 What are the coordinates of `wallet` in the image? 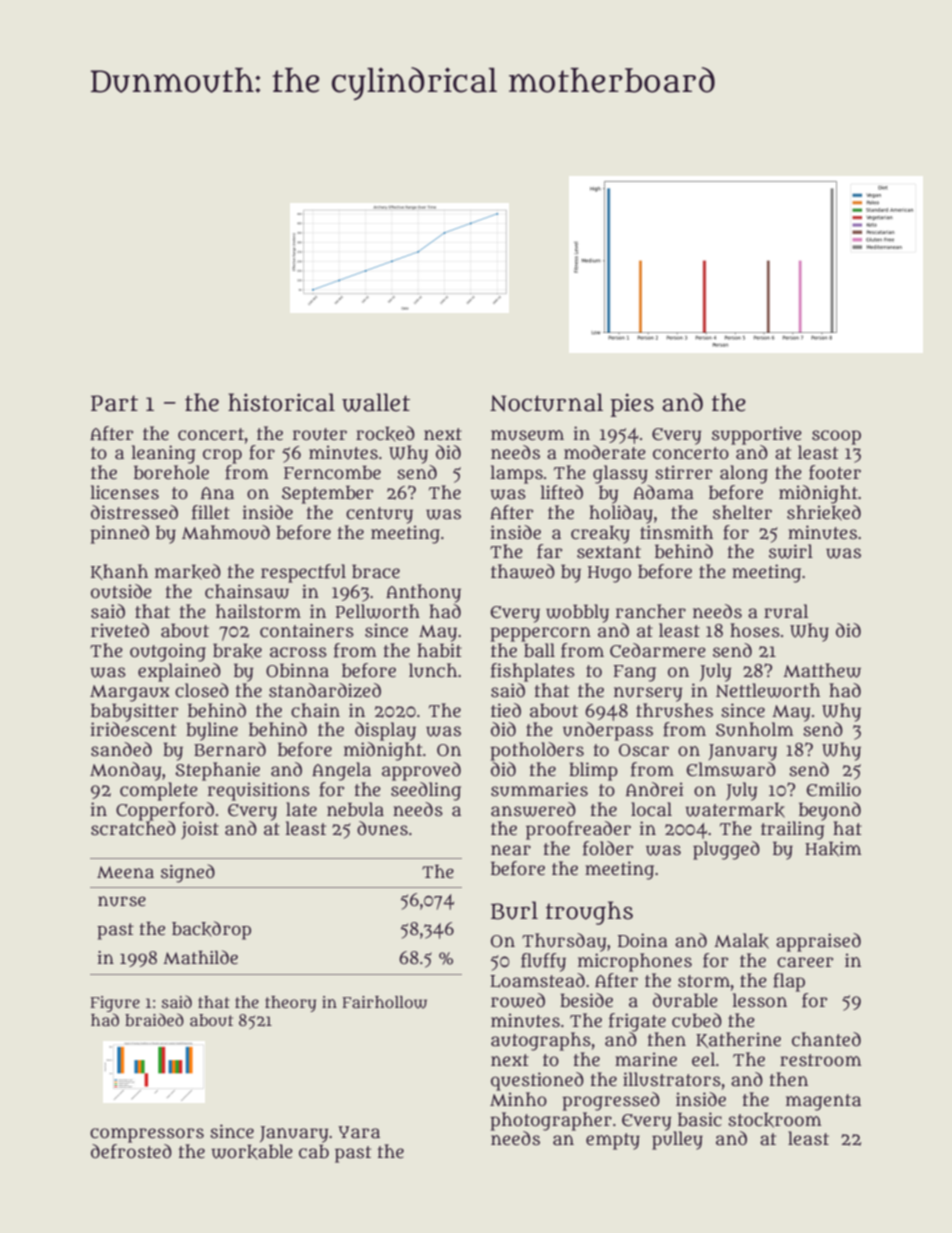 It's located at (376, 402).
